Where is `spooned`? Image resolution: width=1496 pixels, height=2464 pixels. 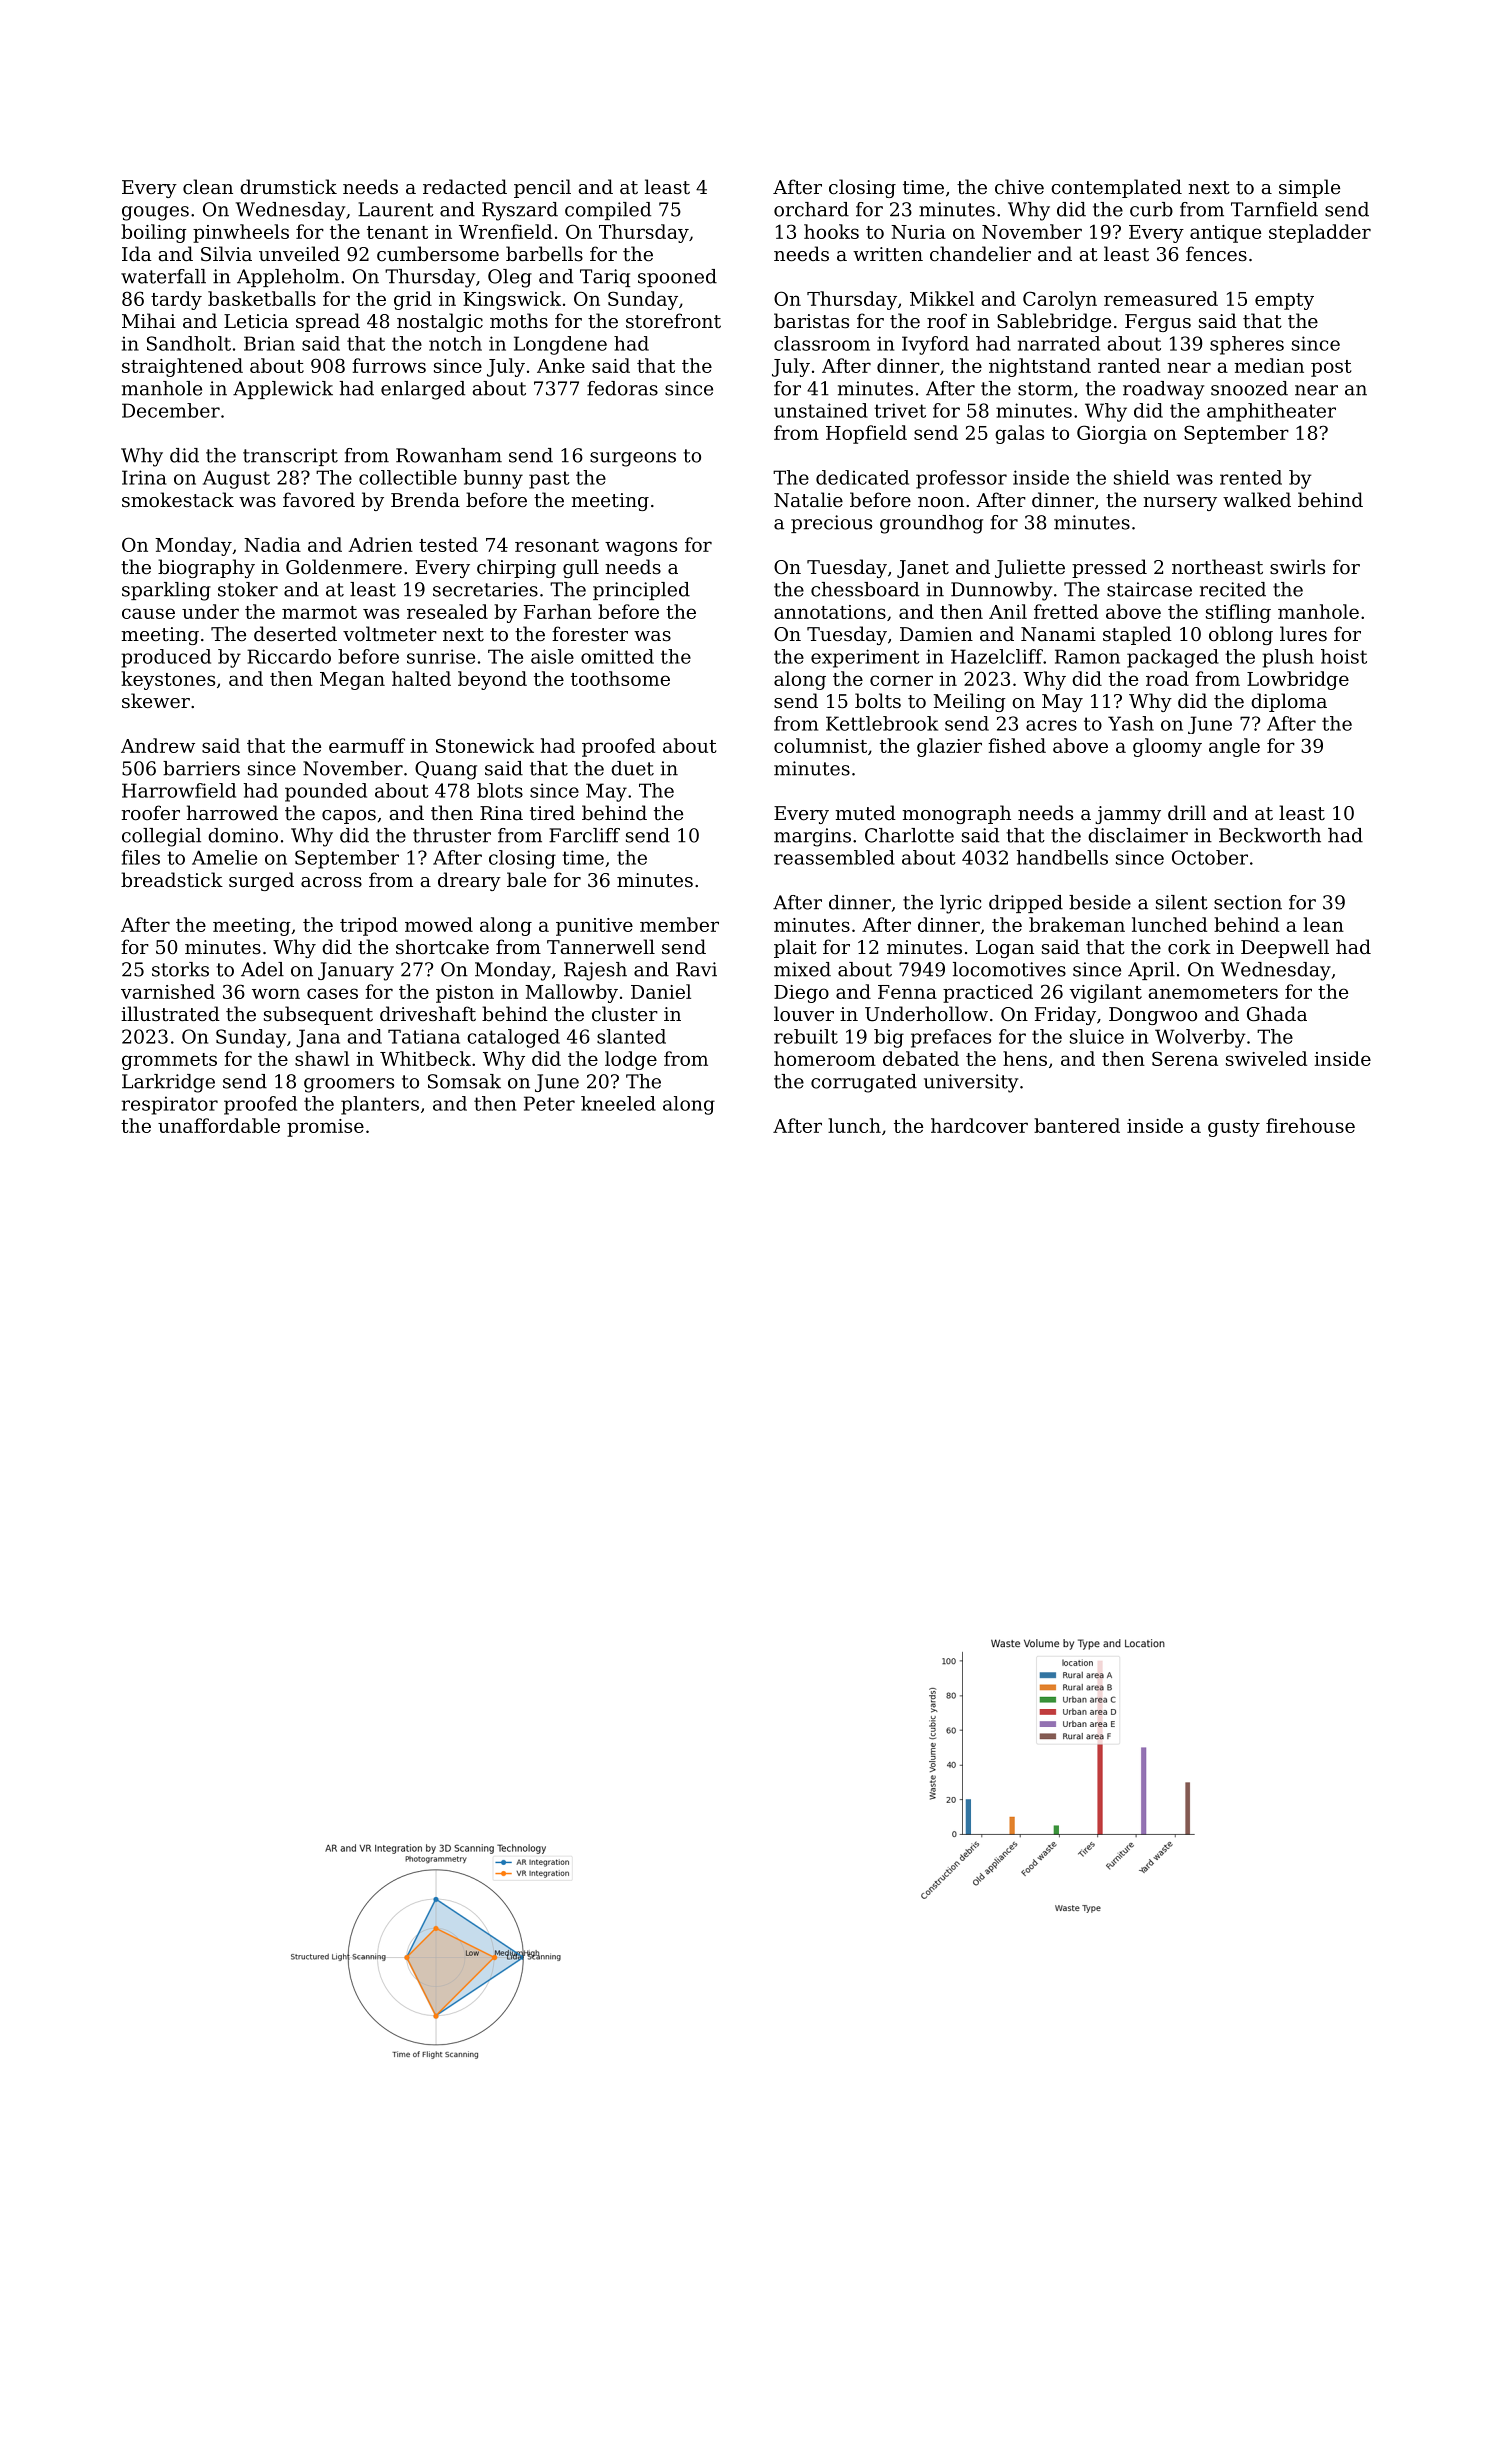 spooned is located at coordinates (677, 278).
